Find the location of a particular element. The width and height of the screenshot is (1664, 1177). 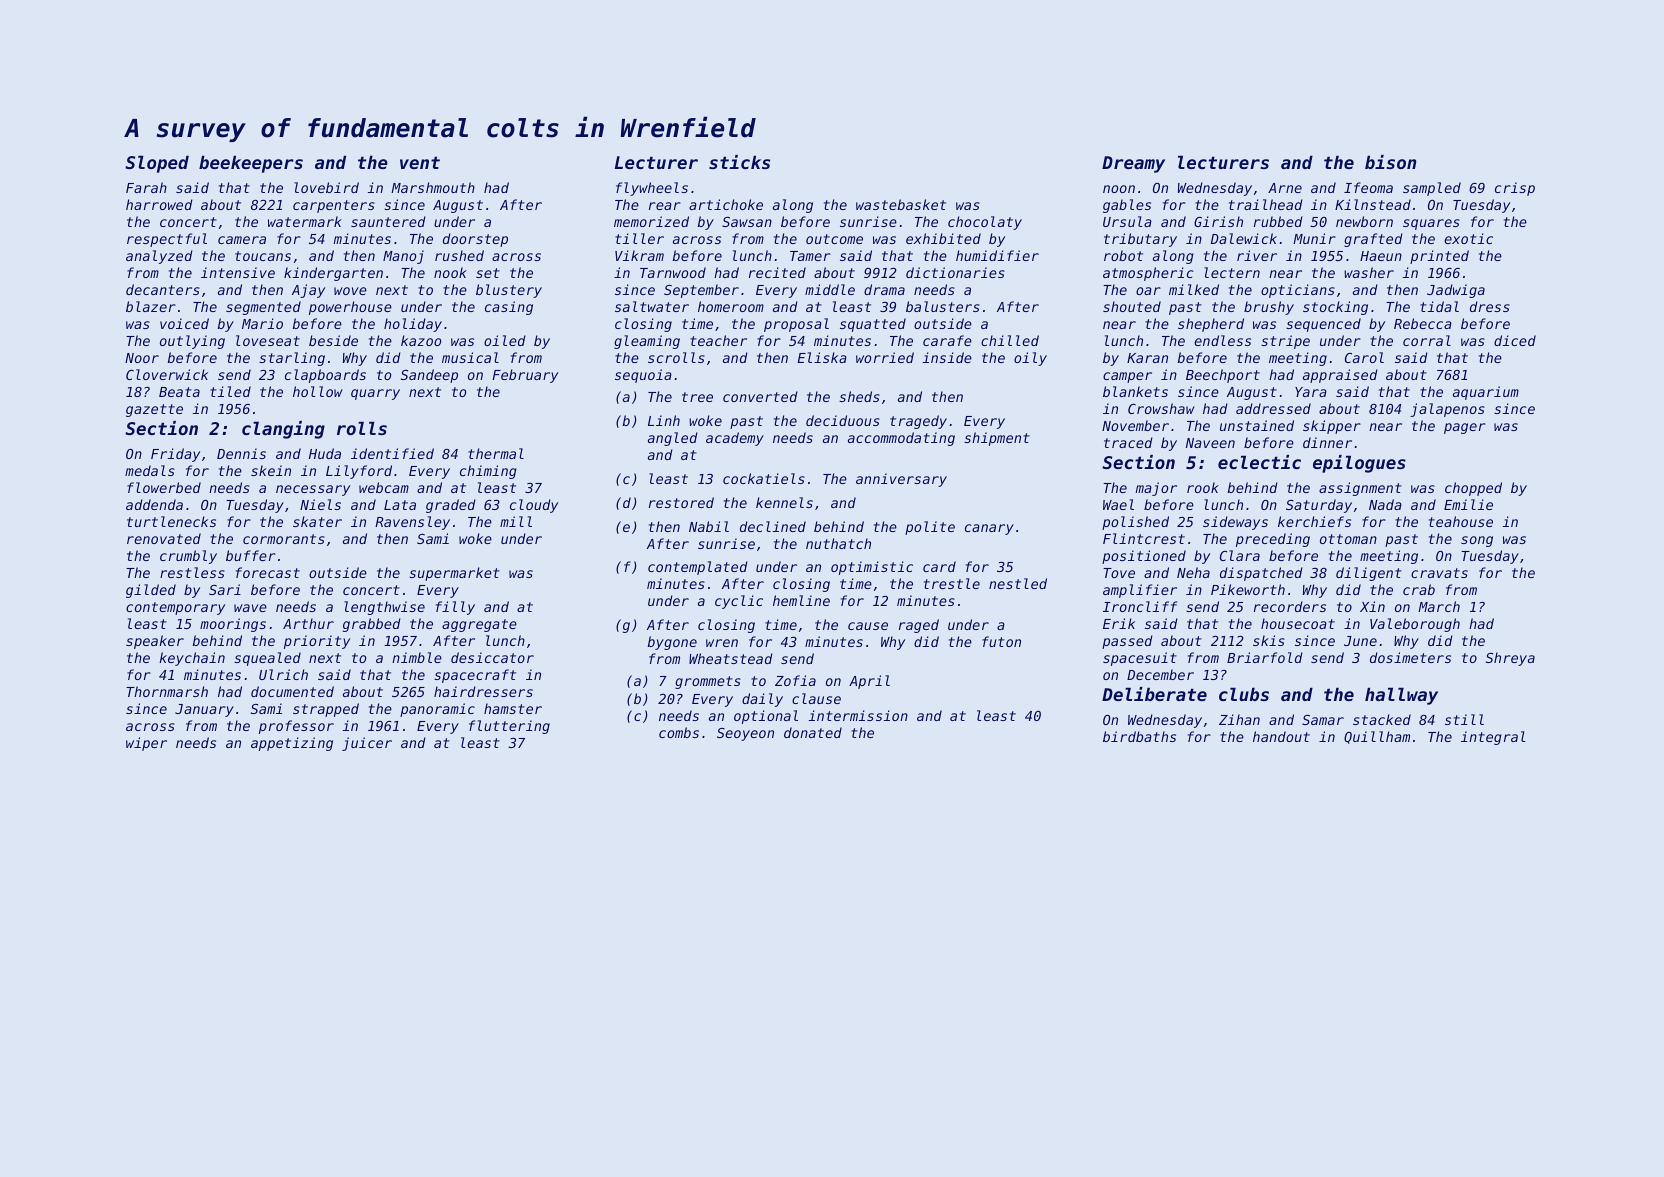

Sari is located at coordinates (225, 589).
